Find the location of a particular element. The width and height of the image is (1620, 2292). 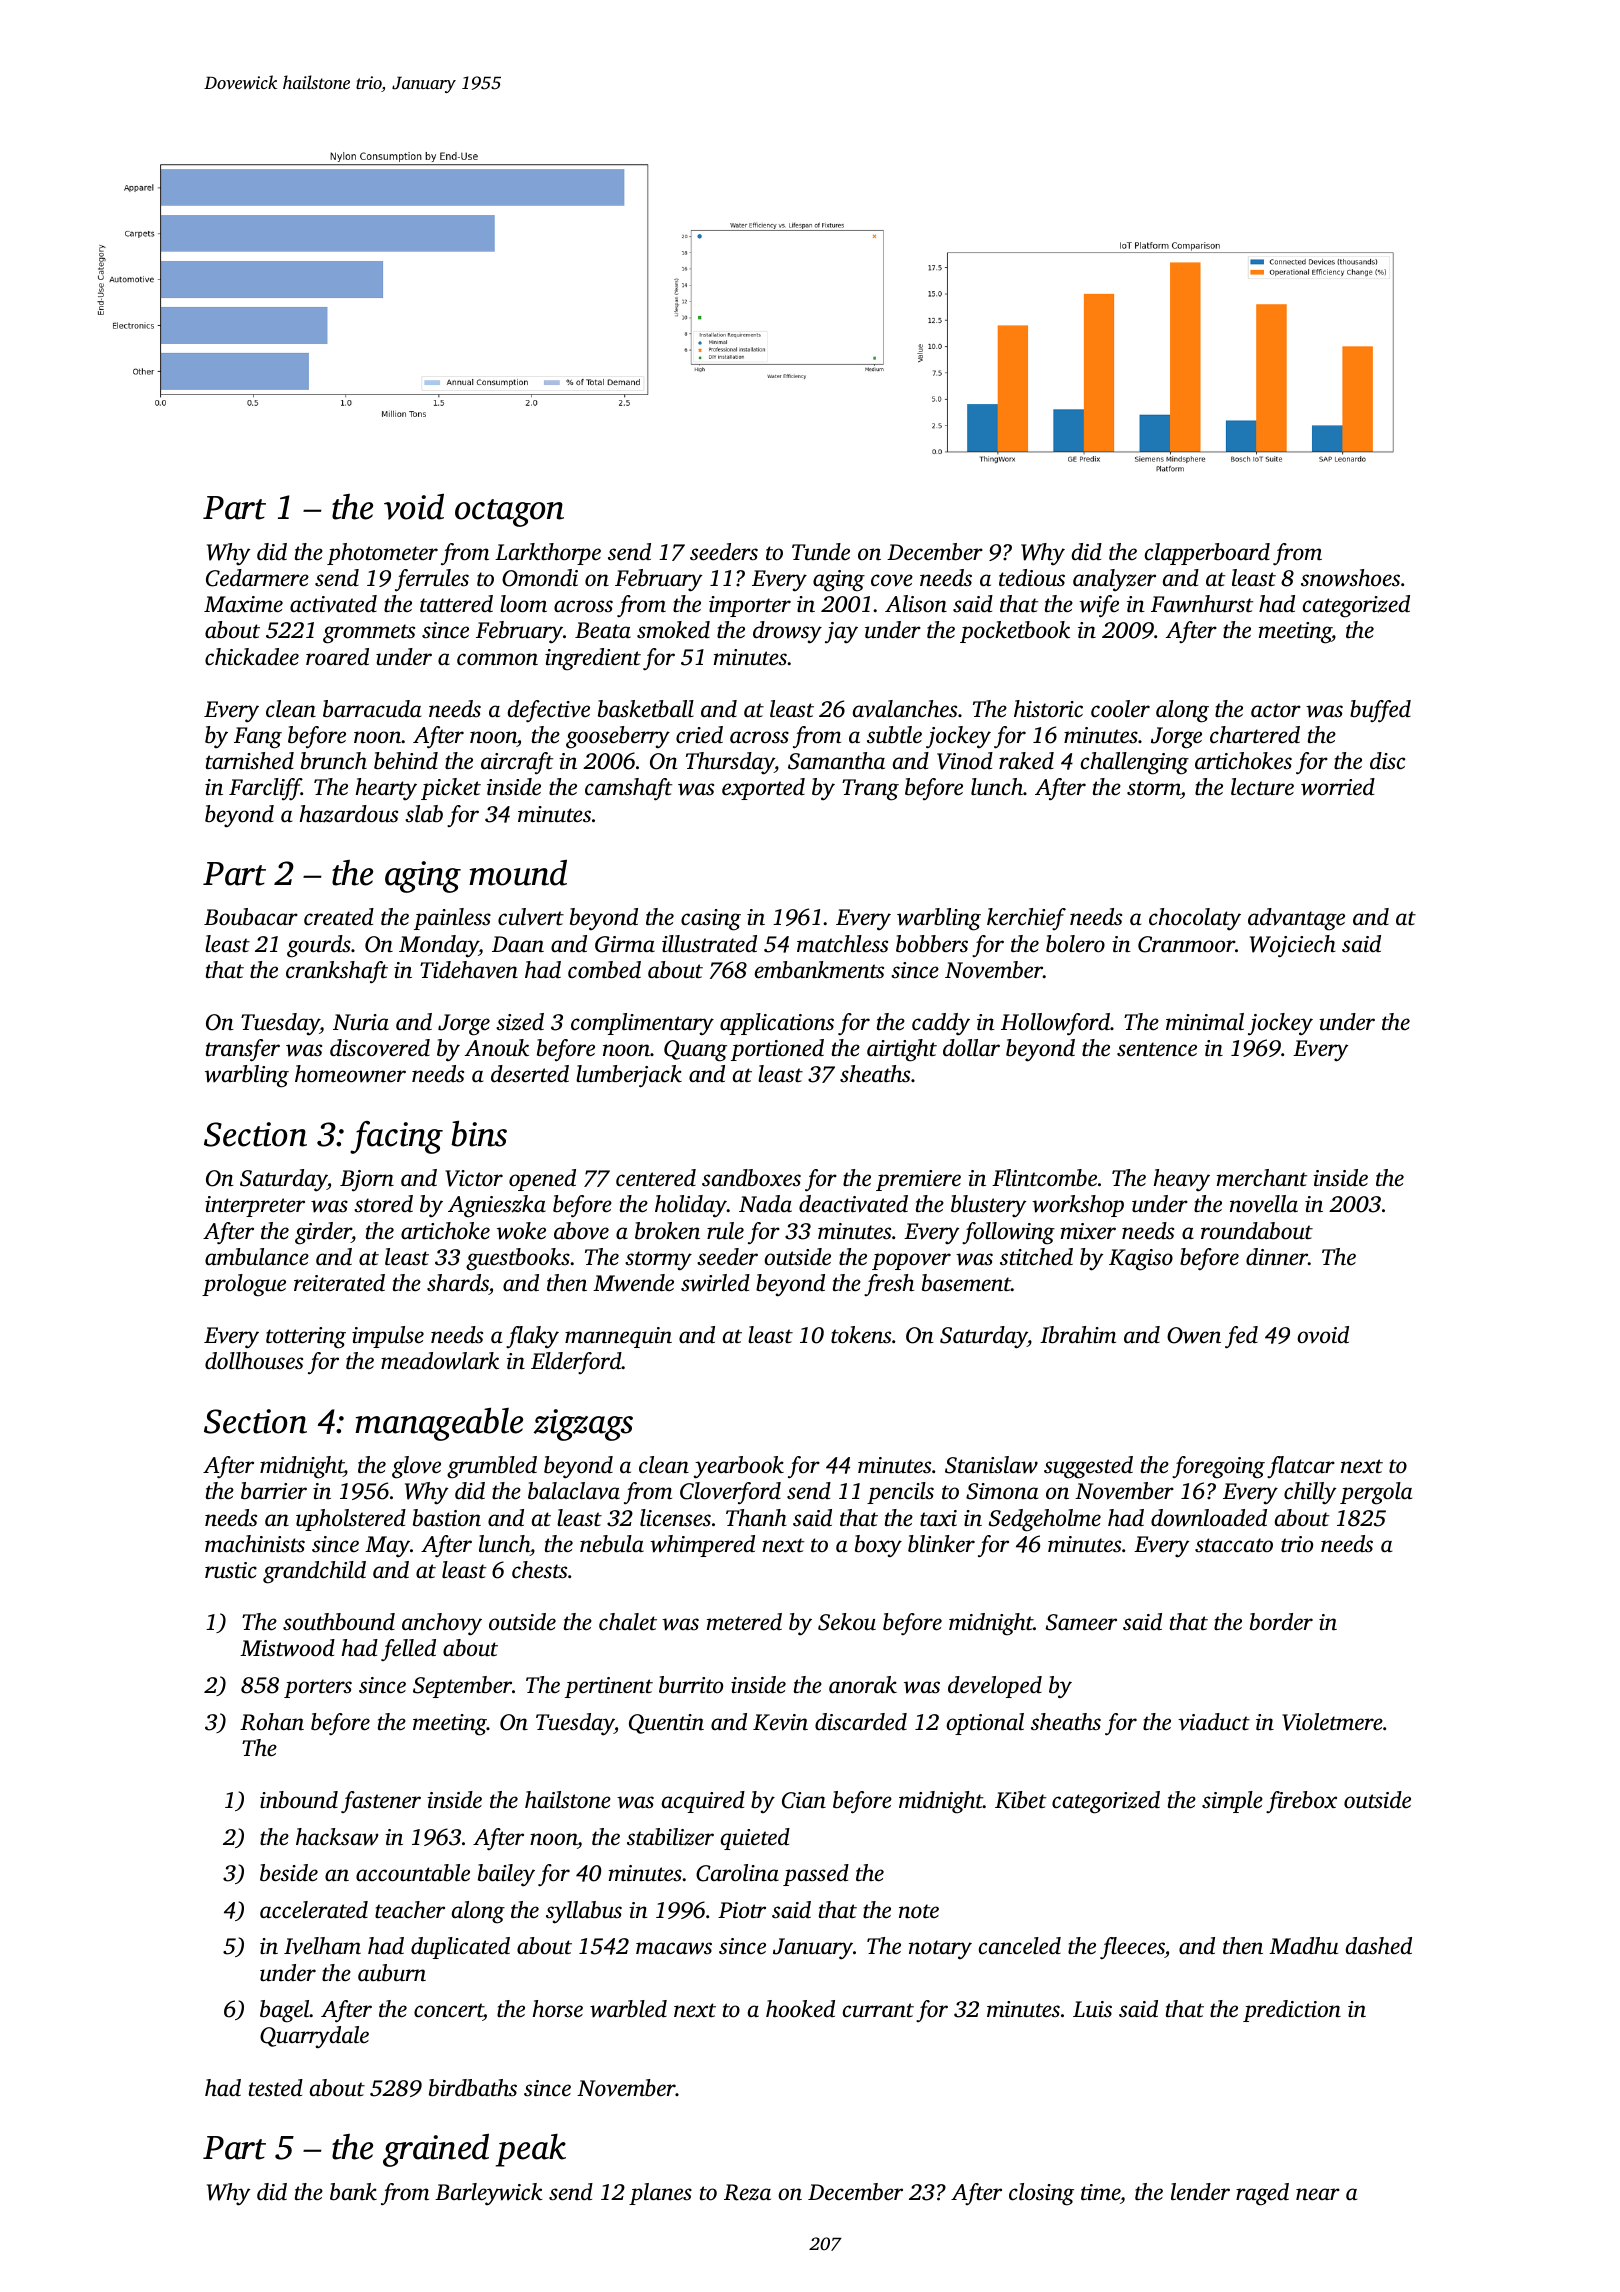

viaduct is located at coordinates (1214, 1722).
